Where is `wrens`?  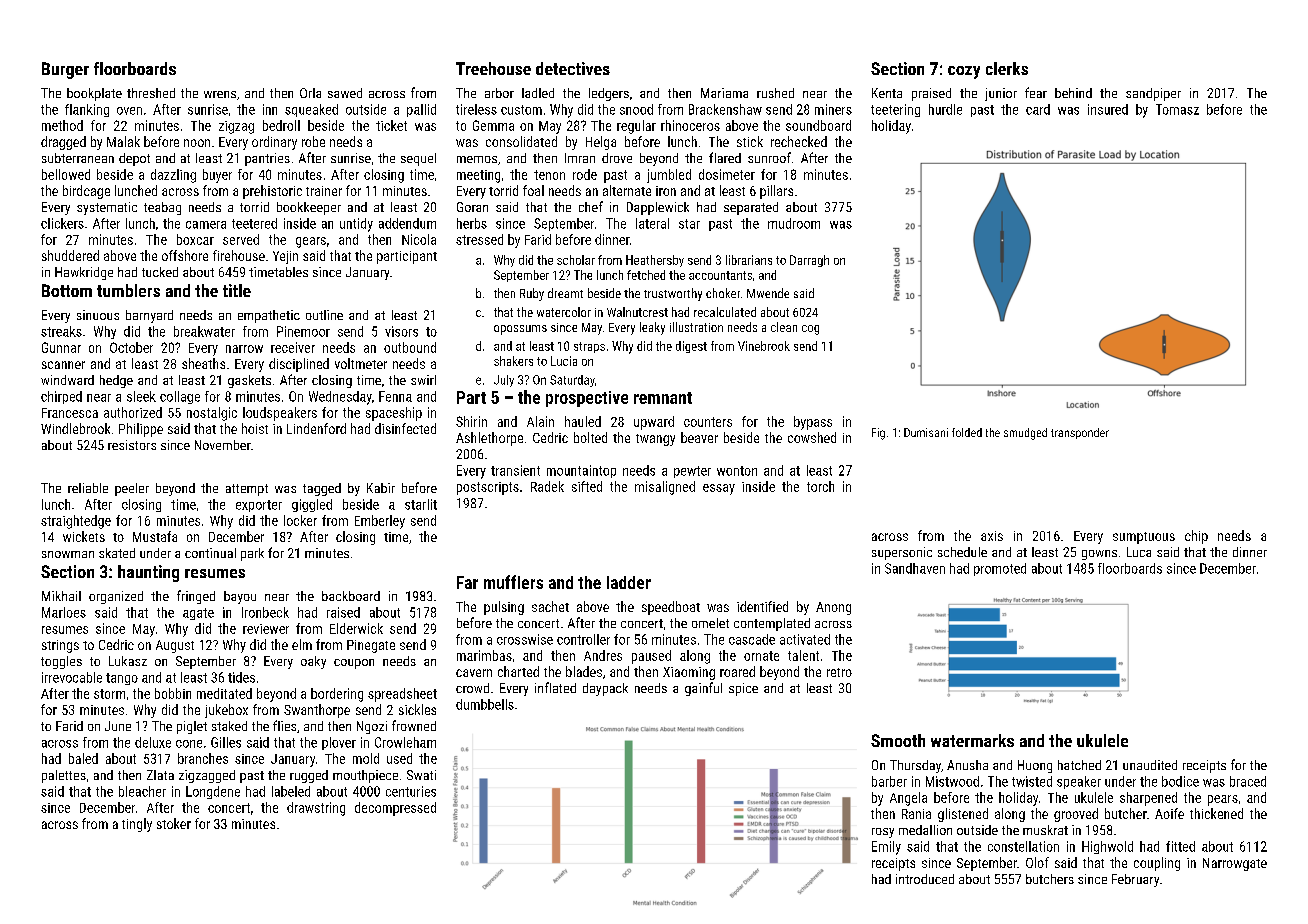
wrens is located at coordinates (220, 94).
